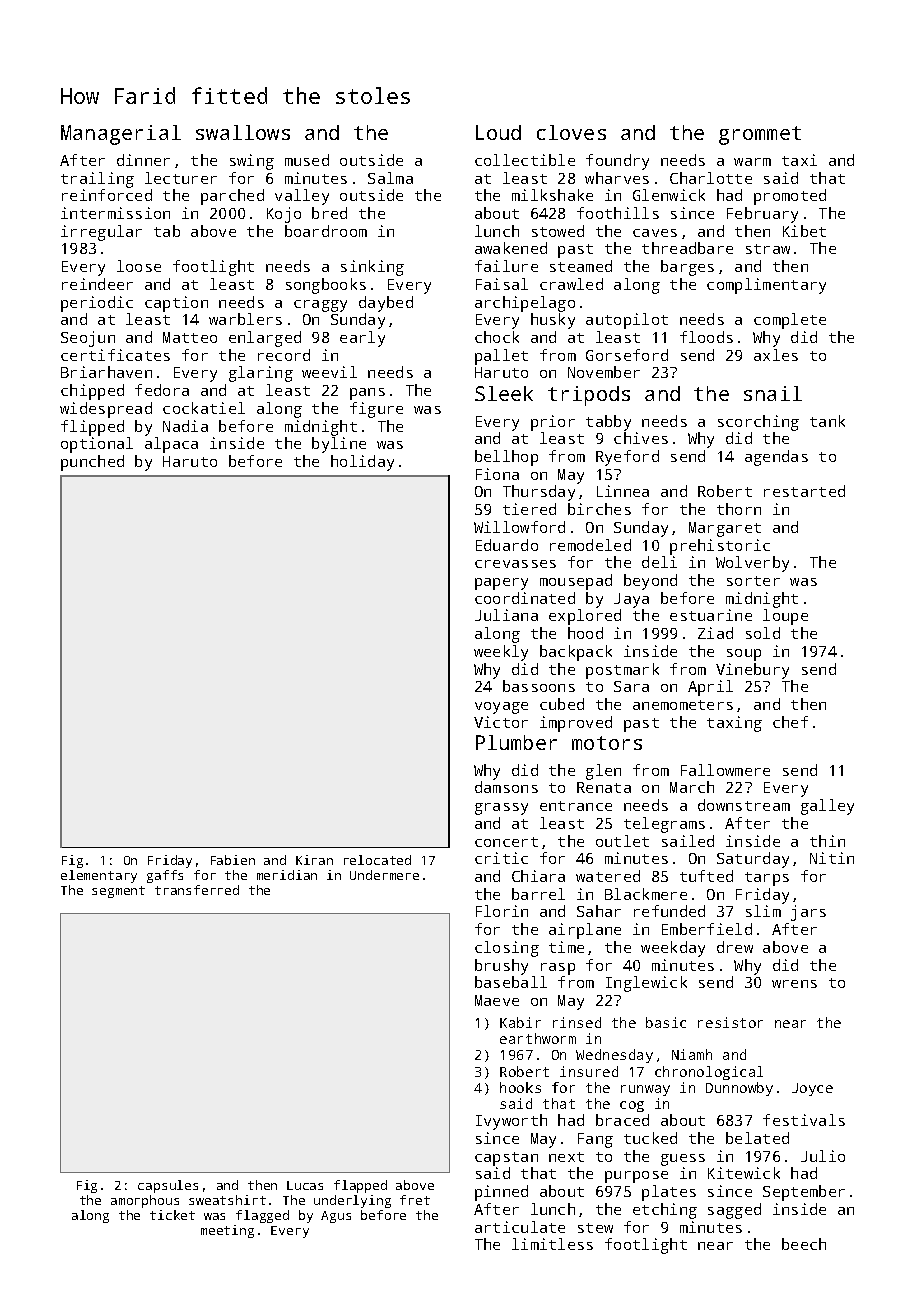 The image size is (924, 1308). What do you see at coordinates (243, 132) in the image?
I see `swallows` at bounding box center [243, 132].
